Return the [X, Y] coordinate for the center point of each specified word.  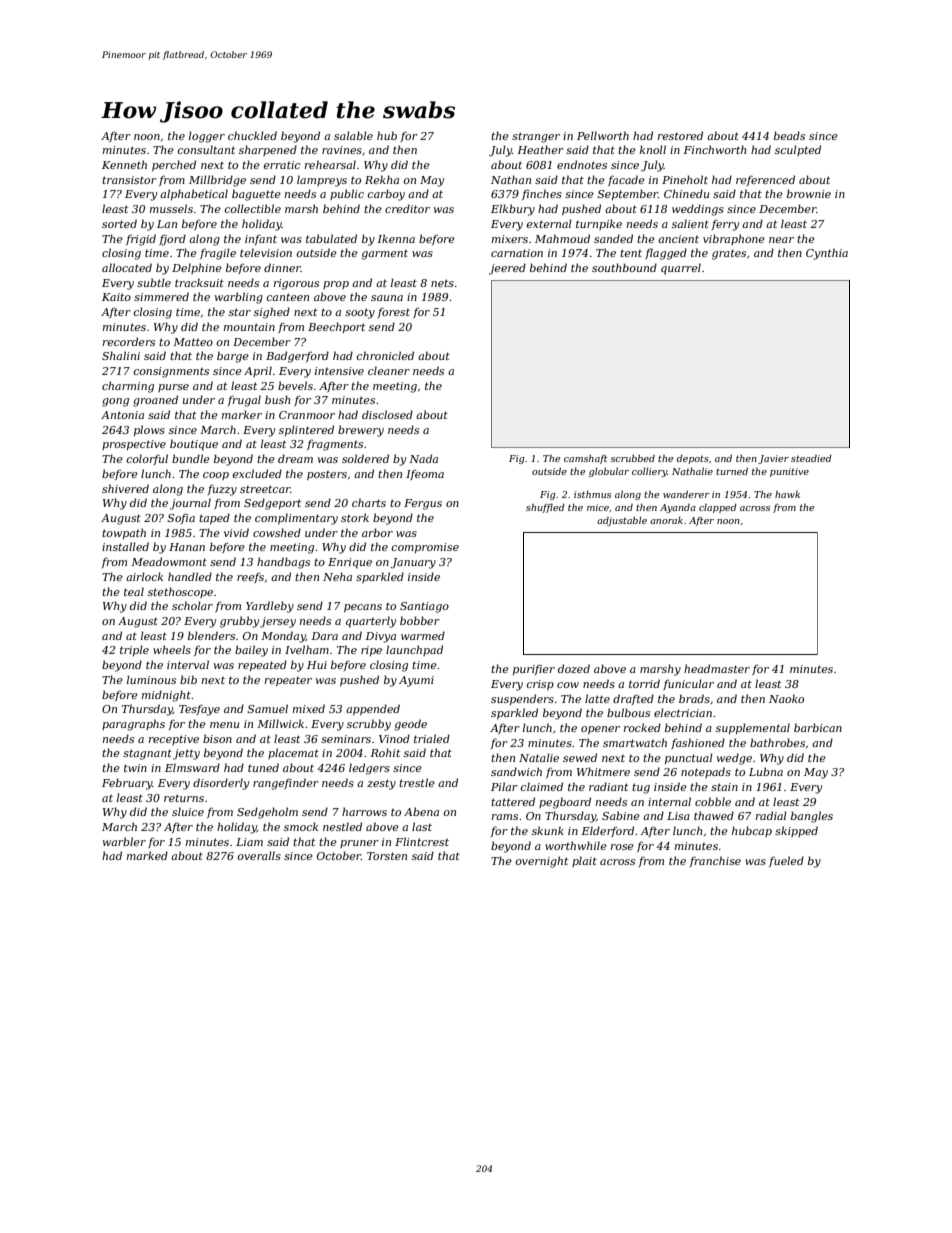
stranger [536, 137]
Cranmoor [307, 415]
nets [442, 283]
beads [789, 135]
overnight [541, 862]
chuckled [252, 135]
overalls [259, 855]
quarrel [681, 269]
